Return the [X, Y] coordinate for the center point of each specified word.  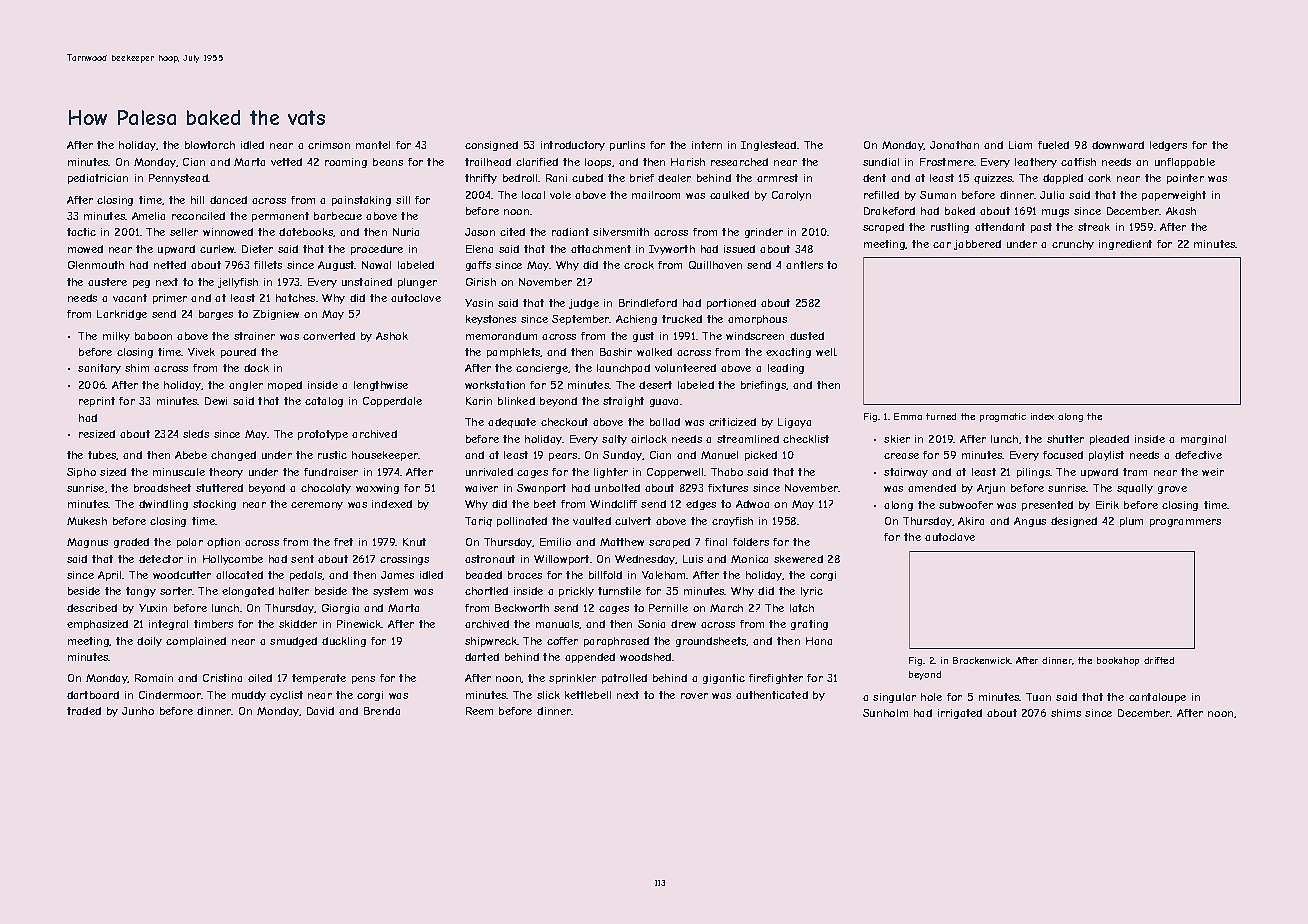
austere [107, 282]
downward [1118, 145]
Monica [749, 559]
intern [707, 145]
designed [1074, 522]
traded [84, 711]
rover [694, 696]
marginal [1203, 440]
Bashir [616, 352]
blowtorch [210, 145]
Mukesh [87, 521]
